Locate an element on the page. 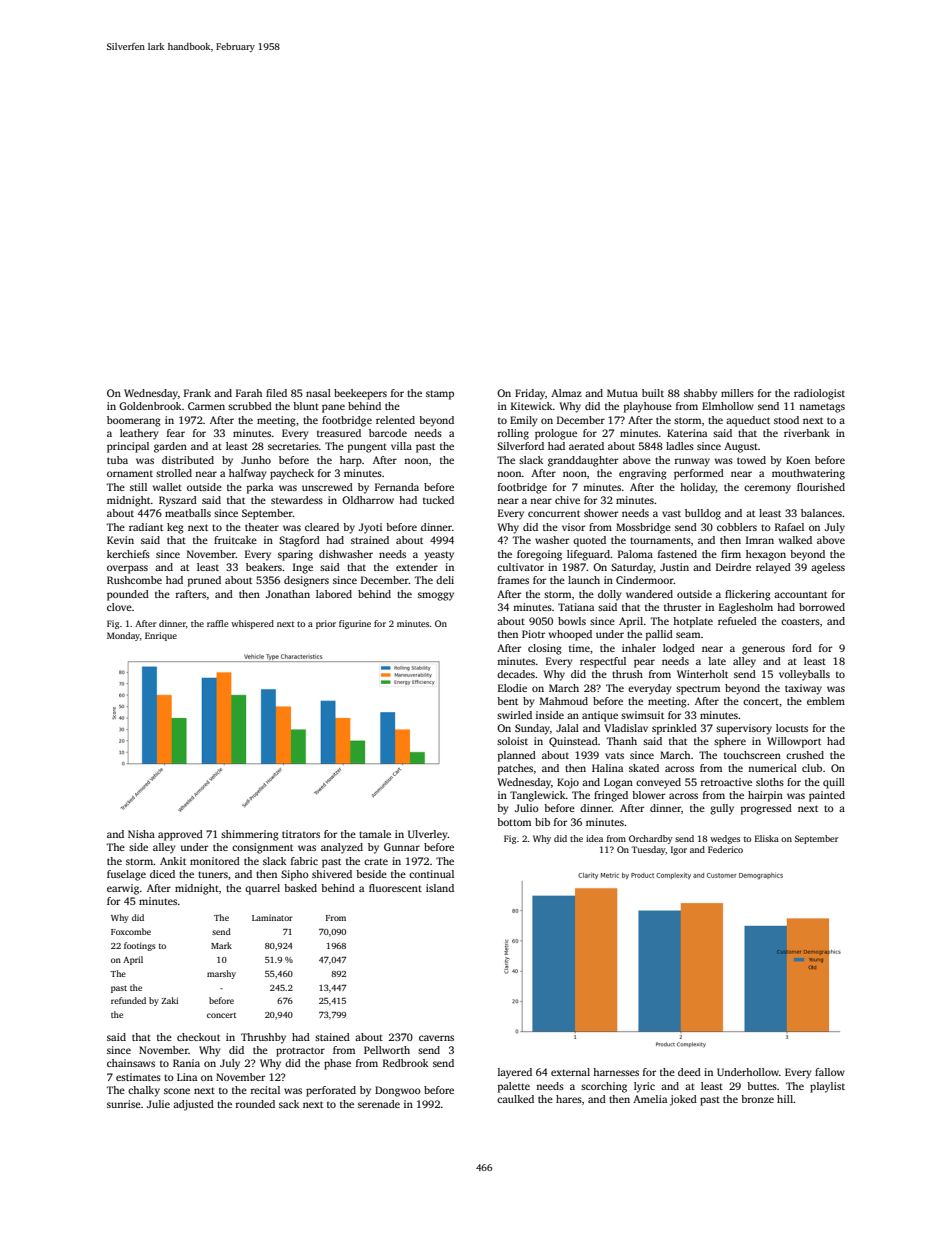 Image resolution: width=952 pixels, height=1233 pixels. joked is located at coordinates (683, 1100).
